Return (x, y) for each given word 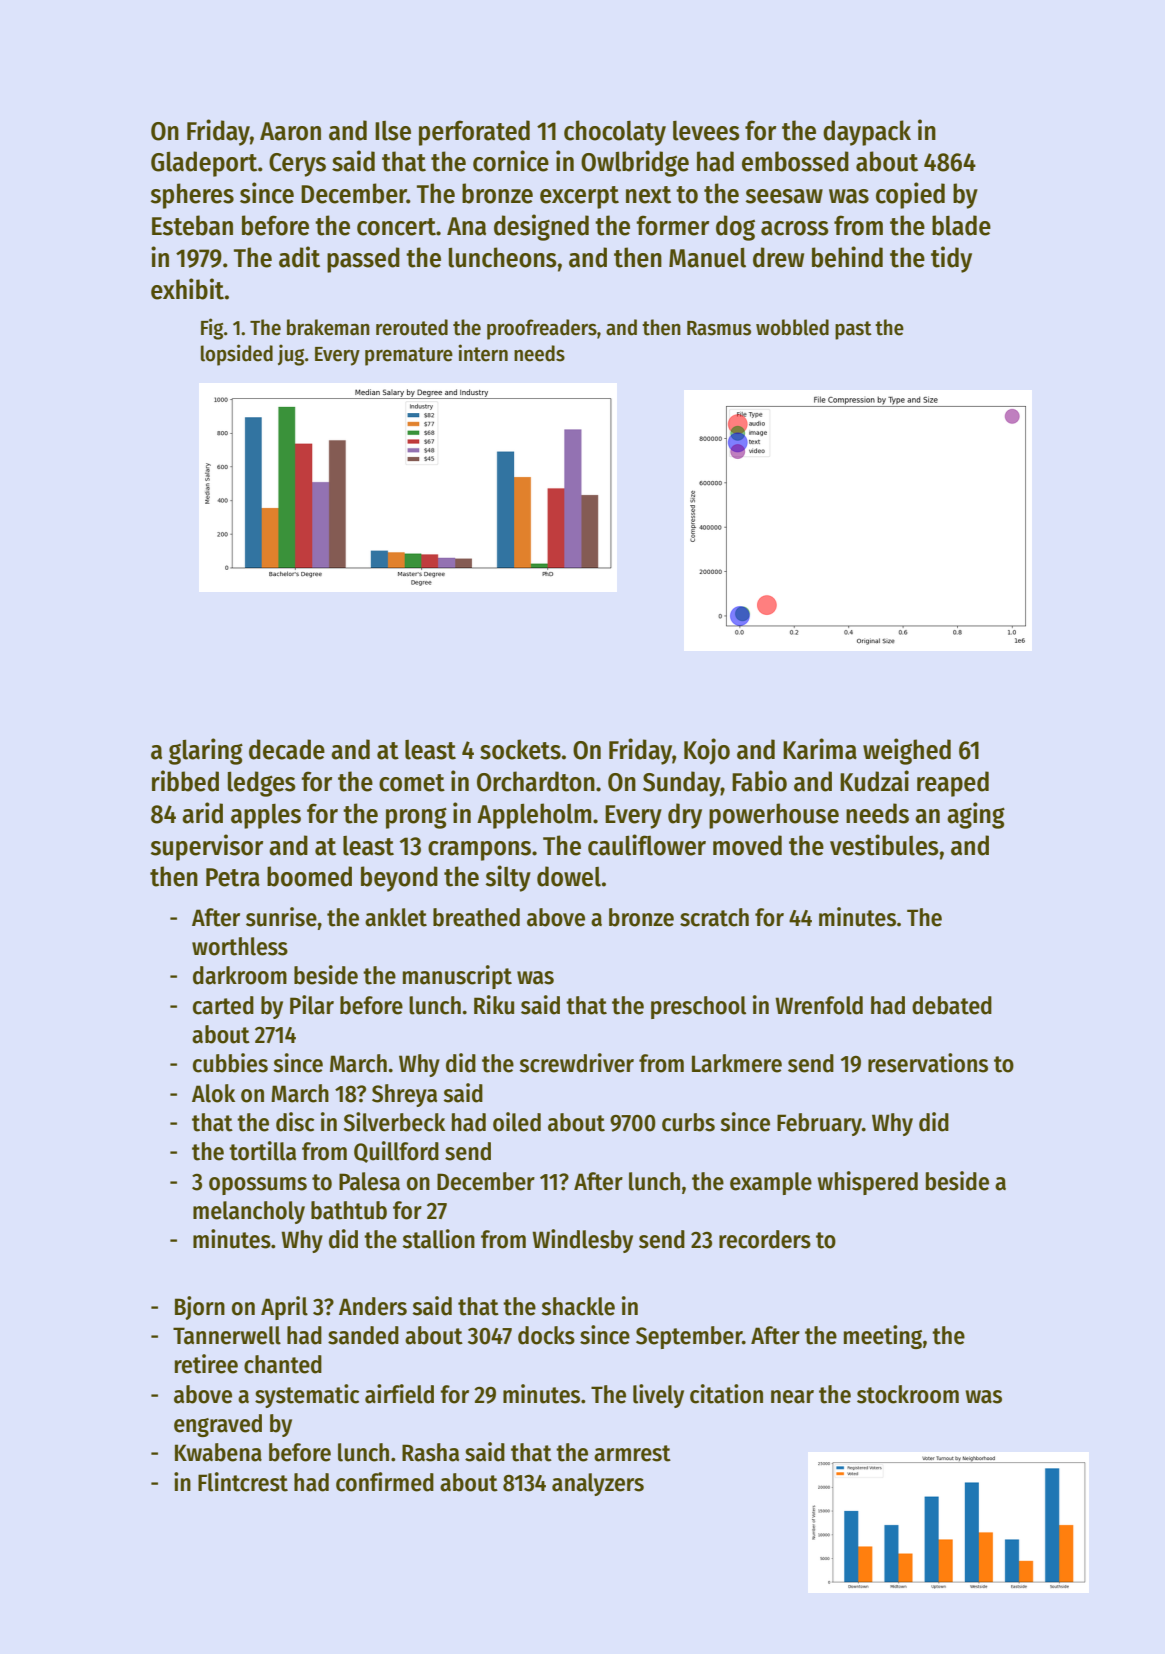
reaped (953, 784)
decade (287, 749)
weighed (907, 751)
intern (483, 353)
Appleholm (534, 816)
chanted (283, 1364)
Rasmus (719, 328)
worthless (240, 946)
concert (396, 227)
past (853, 330)
